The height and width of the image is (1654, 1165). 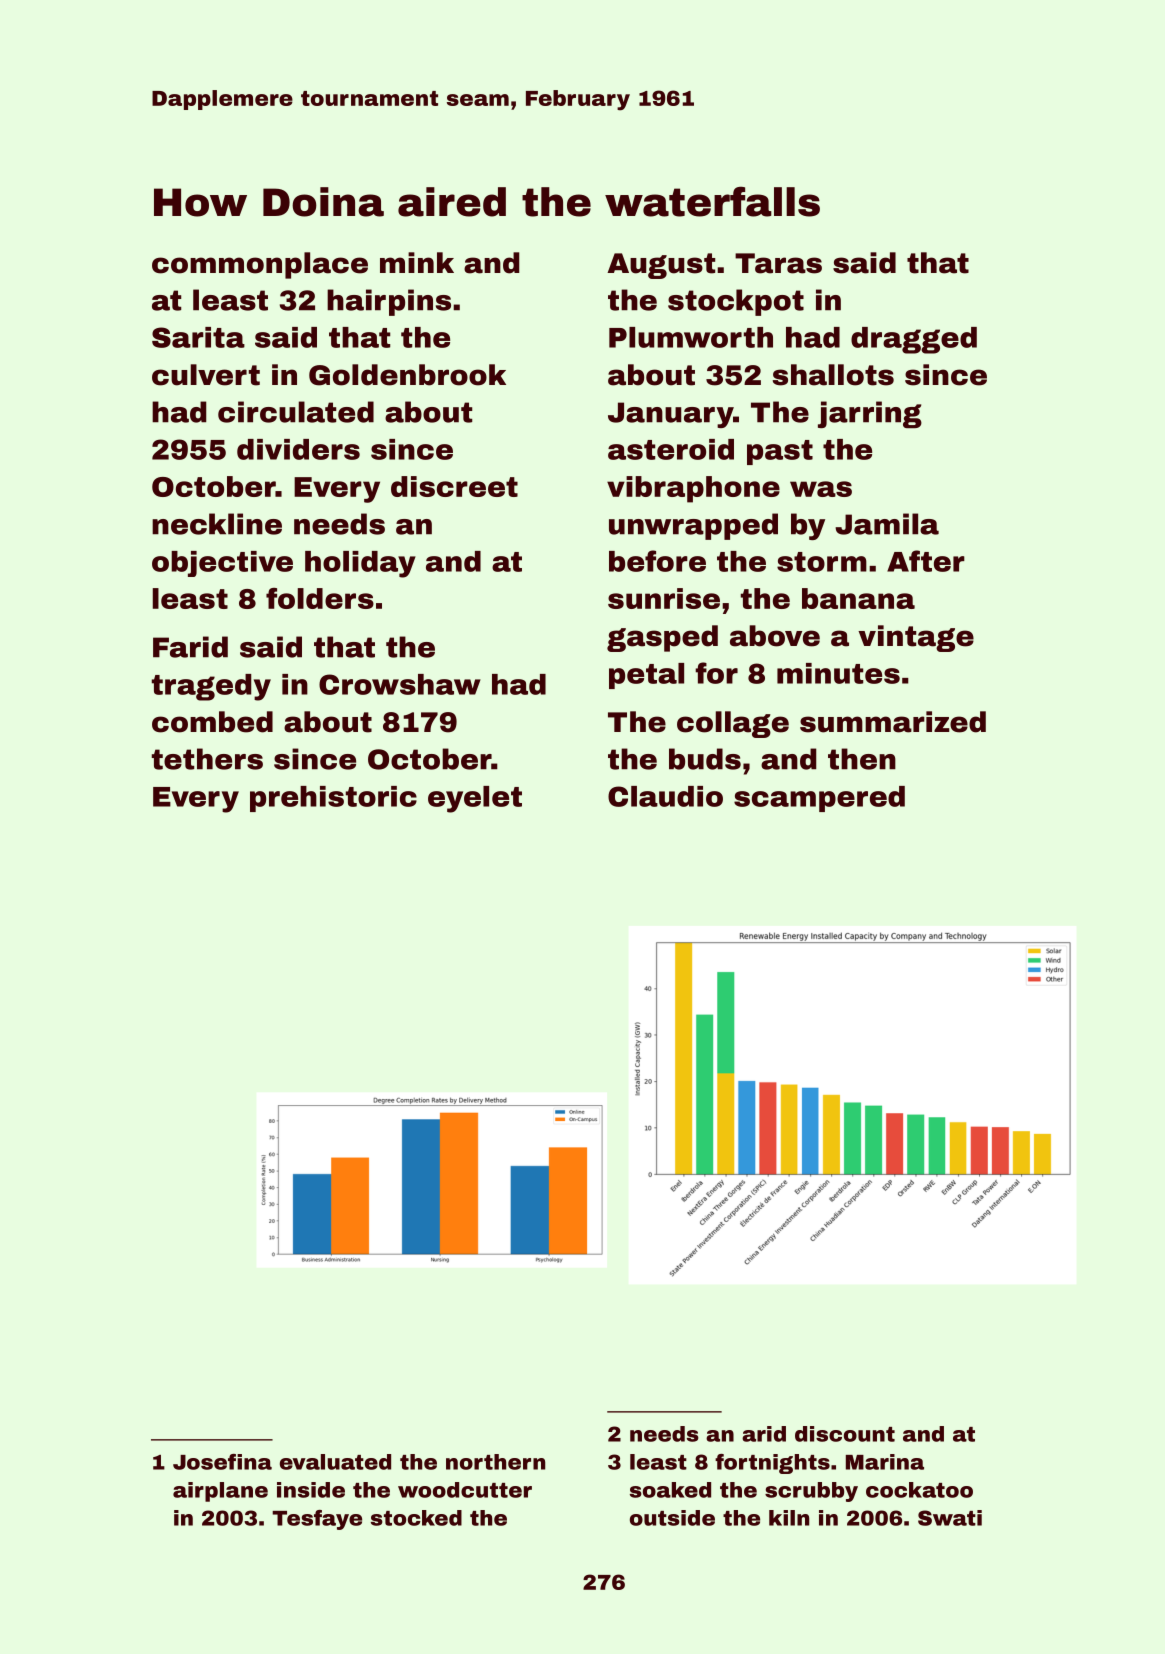 I want to click on scampered, so click(x=819, y=799).
